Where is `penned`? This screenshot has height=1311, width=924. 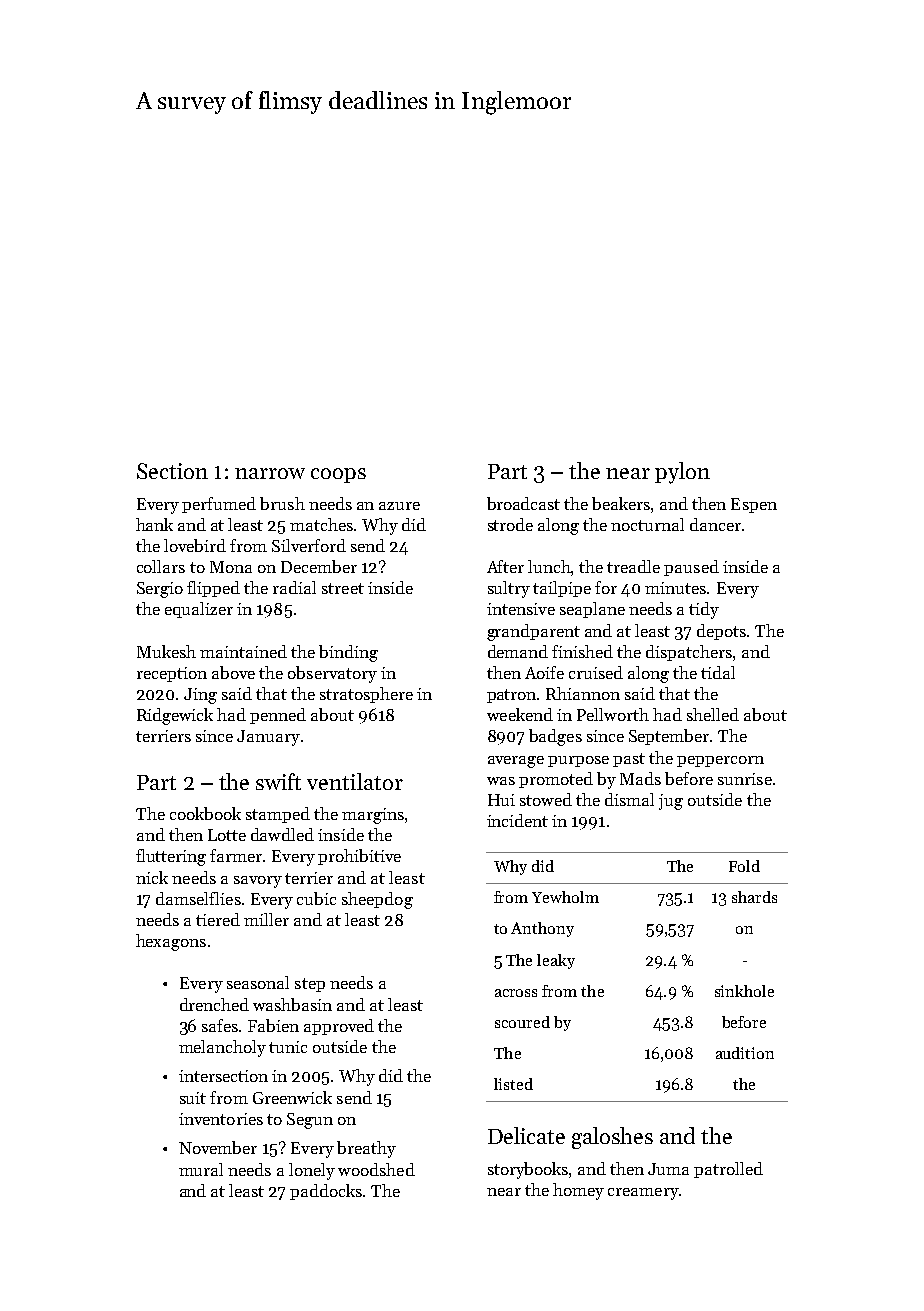
penned is located at coordinates (278, 716).
